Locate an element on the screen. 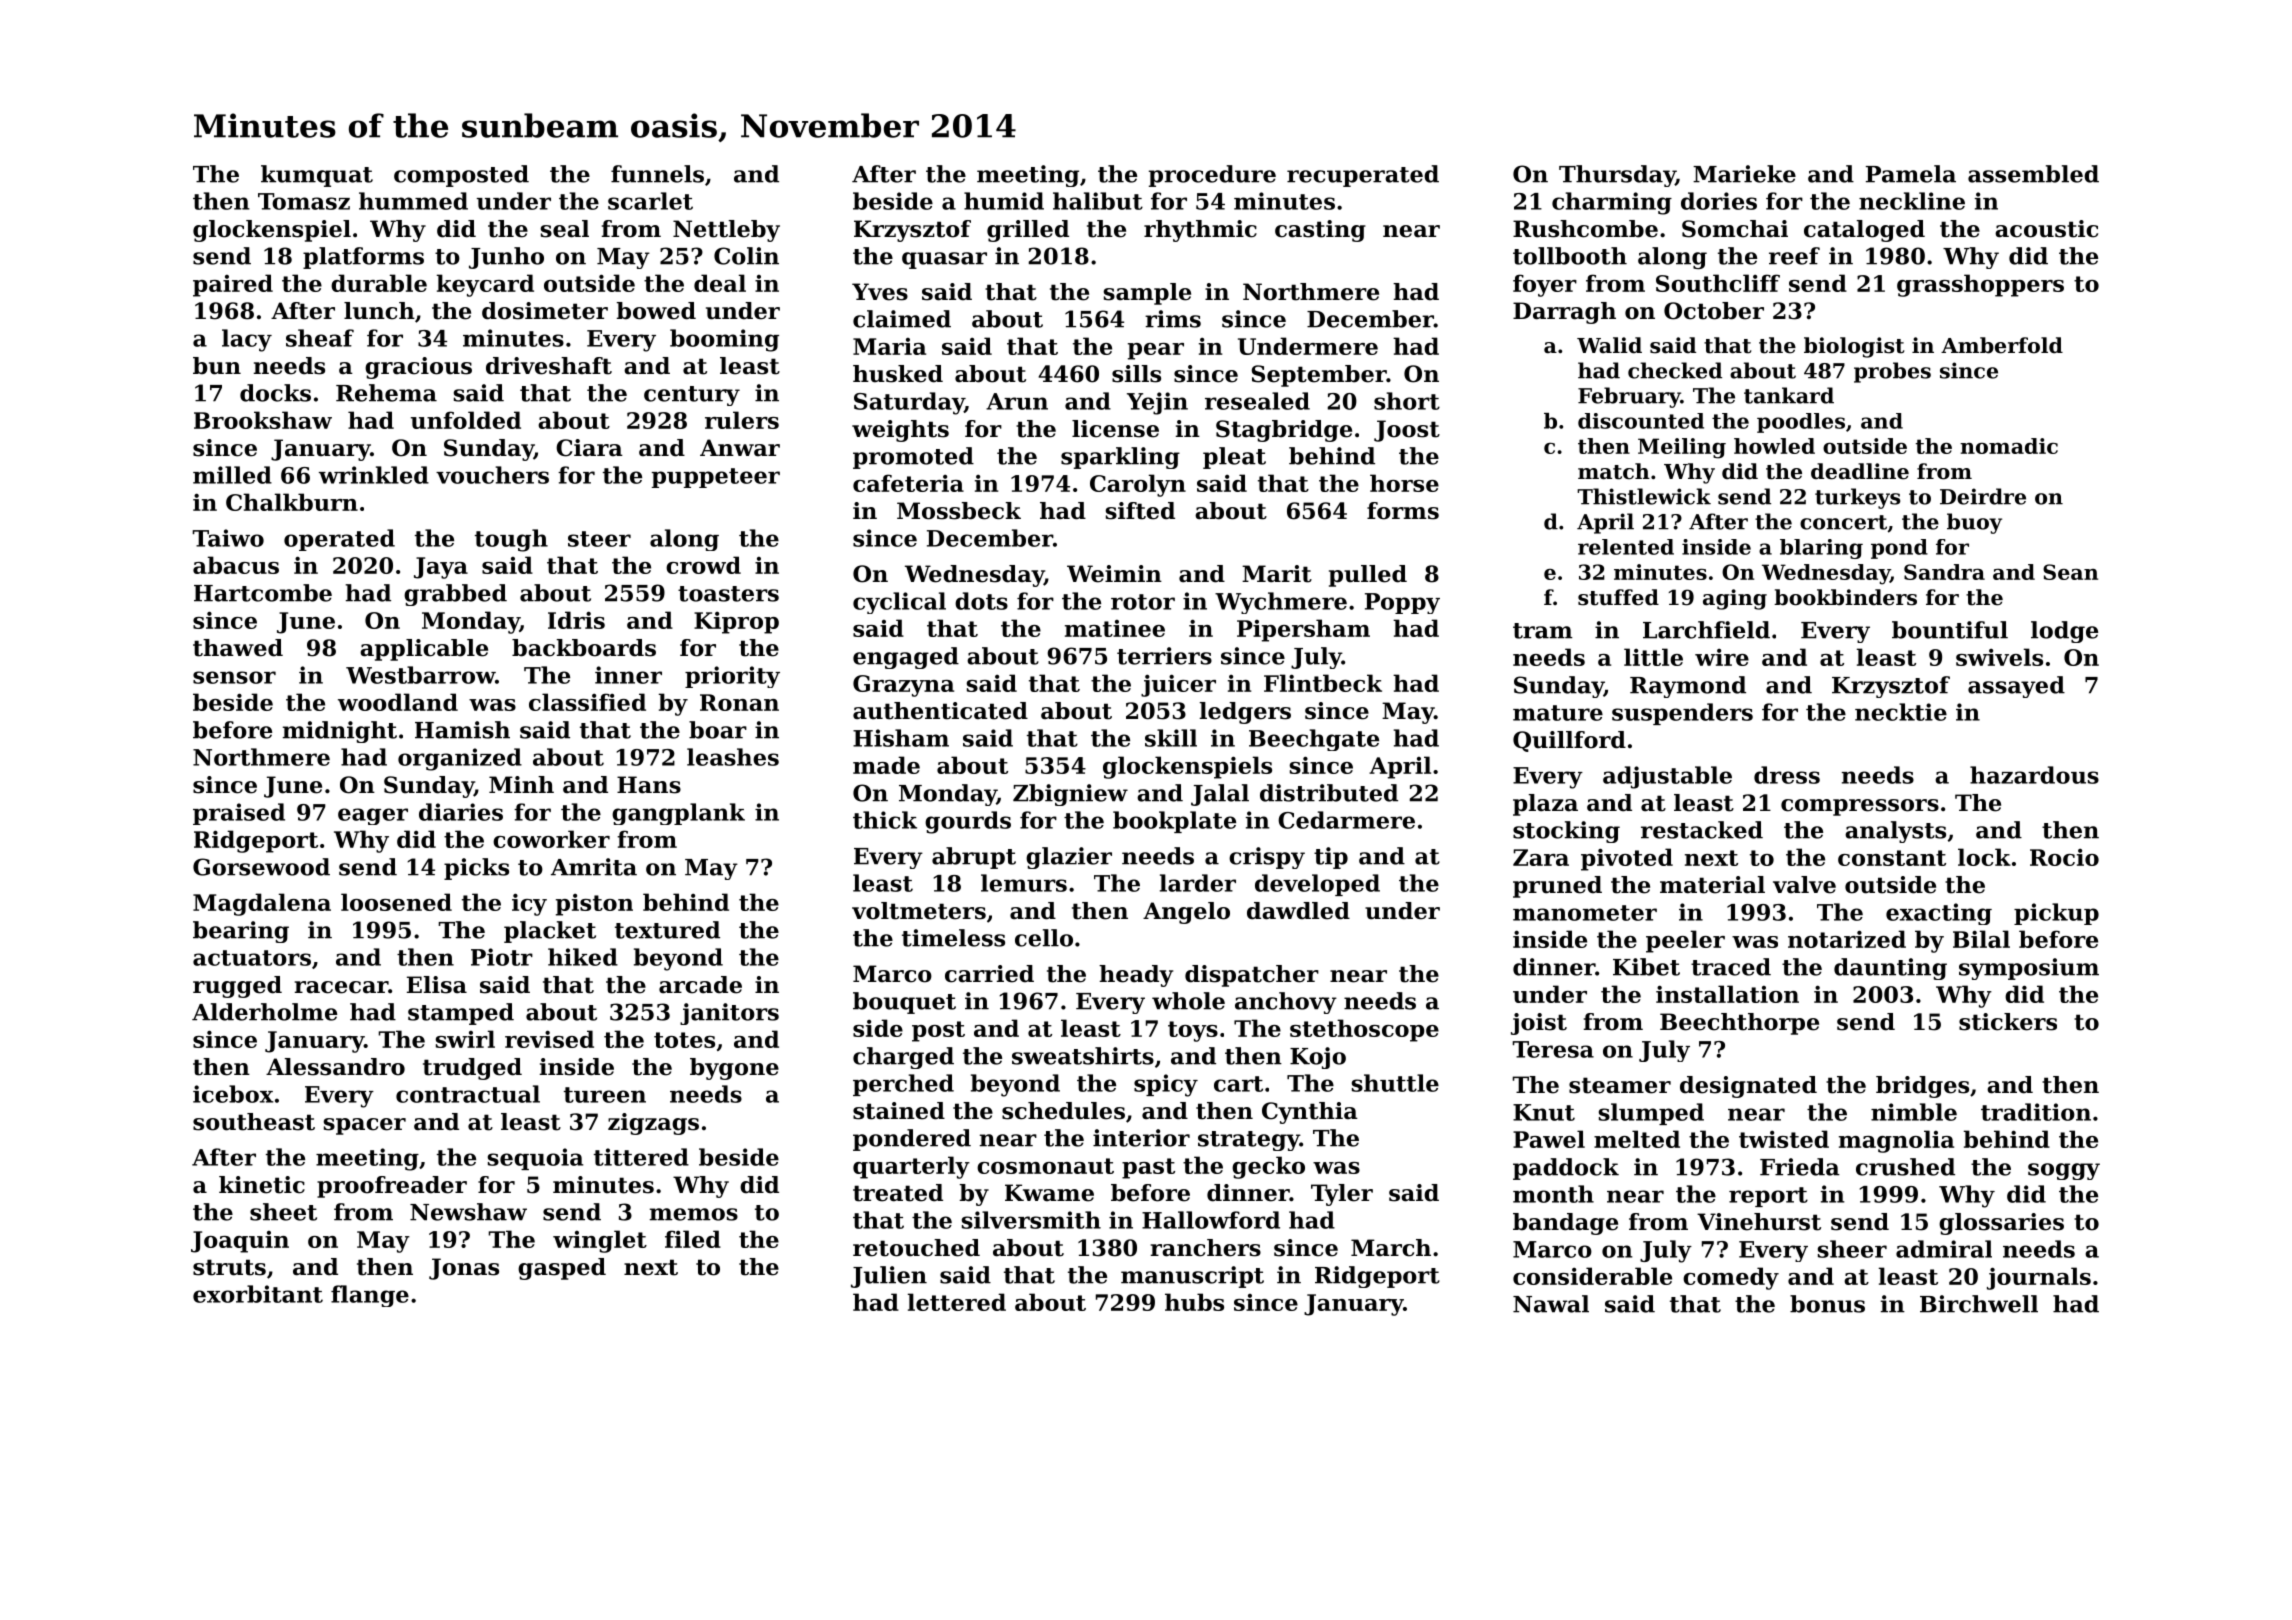 The width and height of the screenshot is (2292, 1620). winglet is located at coordinates (600, 1241).
